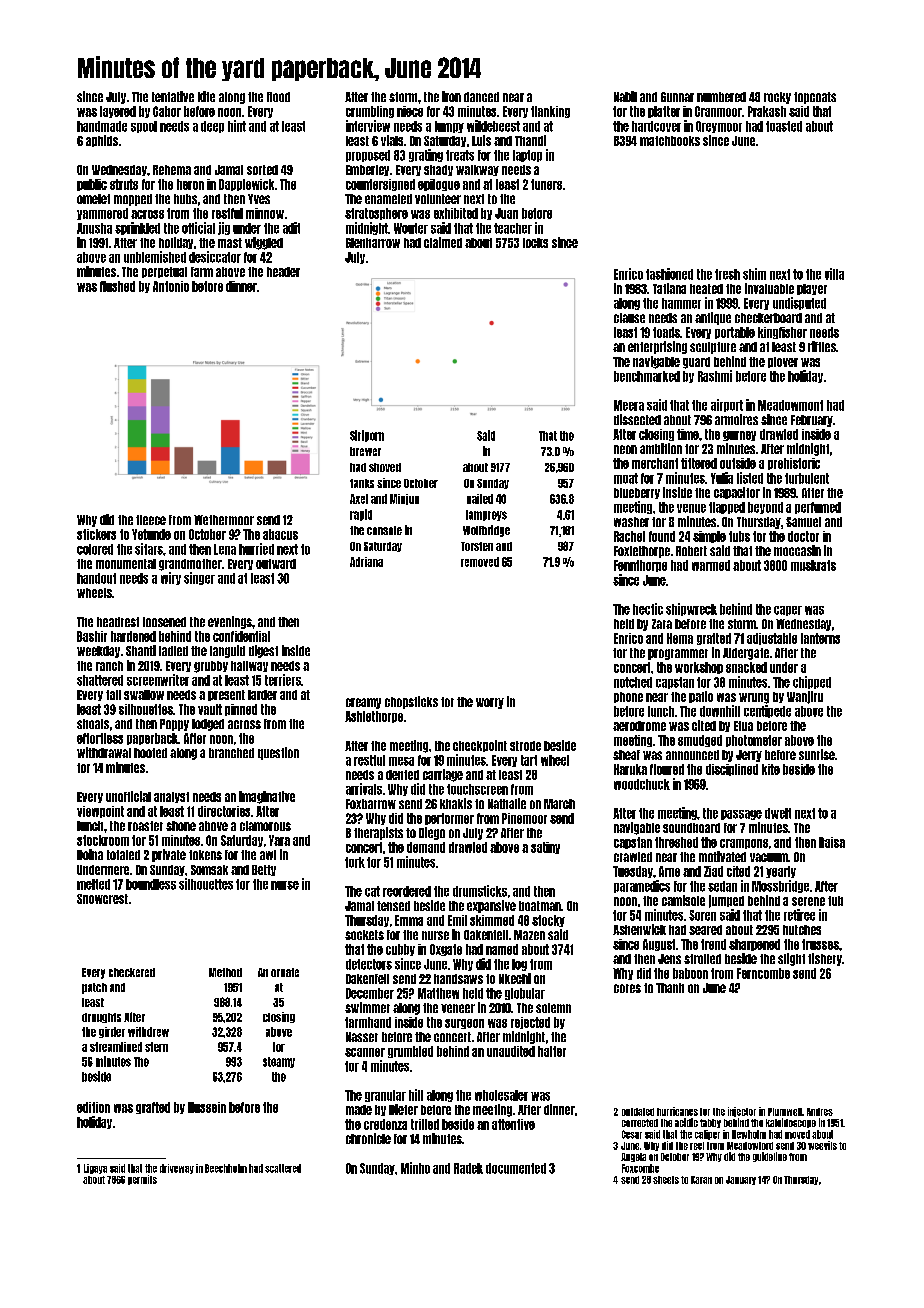 The height and width of the page is (1308, 924). Describe the element at coordinates (825, 959) in the page. I see `fishery` at that location.
